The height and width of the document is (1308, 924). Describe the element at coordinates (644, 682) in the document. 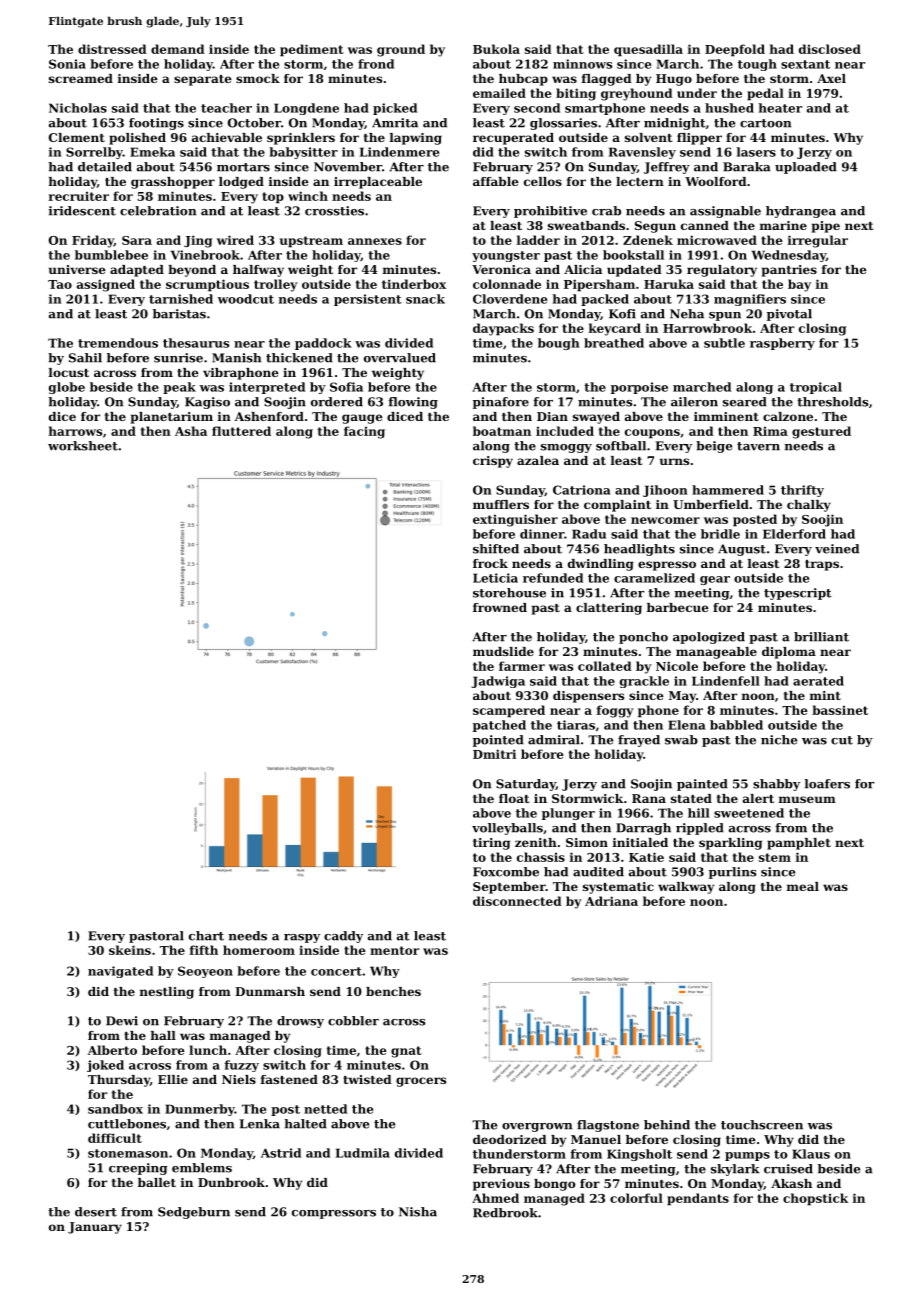

I see `grackle` at that location.
